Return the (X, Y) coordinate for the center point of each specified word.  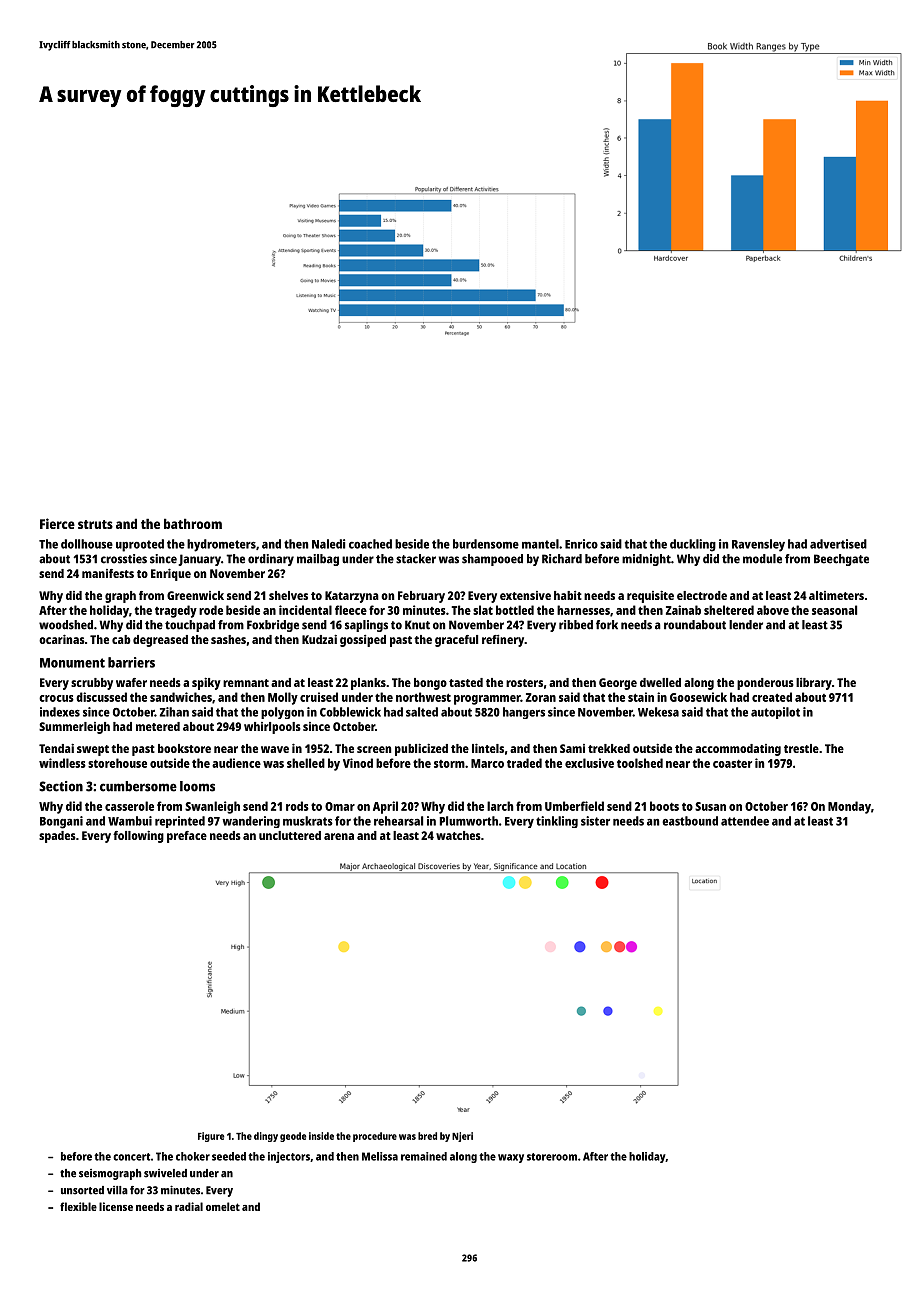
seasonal (834, 610)
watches (458, 835)
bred (427, 1136)
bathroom (193, 523)
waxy (511, 1158)
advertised (838, 544)
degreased (160, 641)
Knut (417, 625)
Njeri (462, 1137)
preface (187, 837)
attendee (745, 821)
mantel (540, 544)
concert (132, 1157)
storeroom (552, 1157)
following (138, 836)
